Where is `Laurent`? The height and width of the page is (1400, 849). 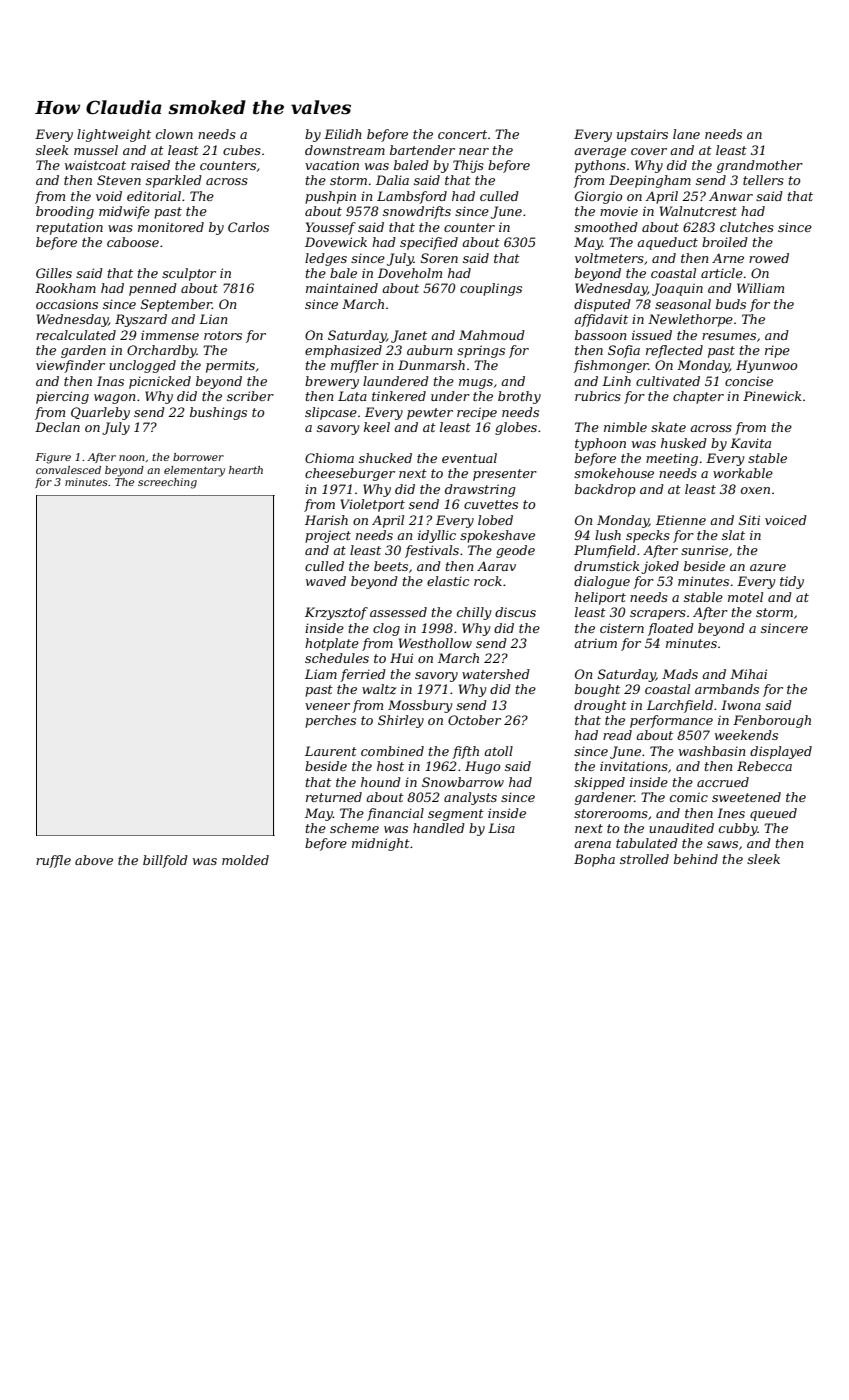 Laurent is located at coordinates (331, 751).
